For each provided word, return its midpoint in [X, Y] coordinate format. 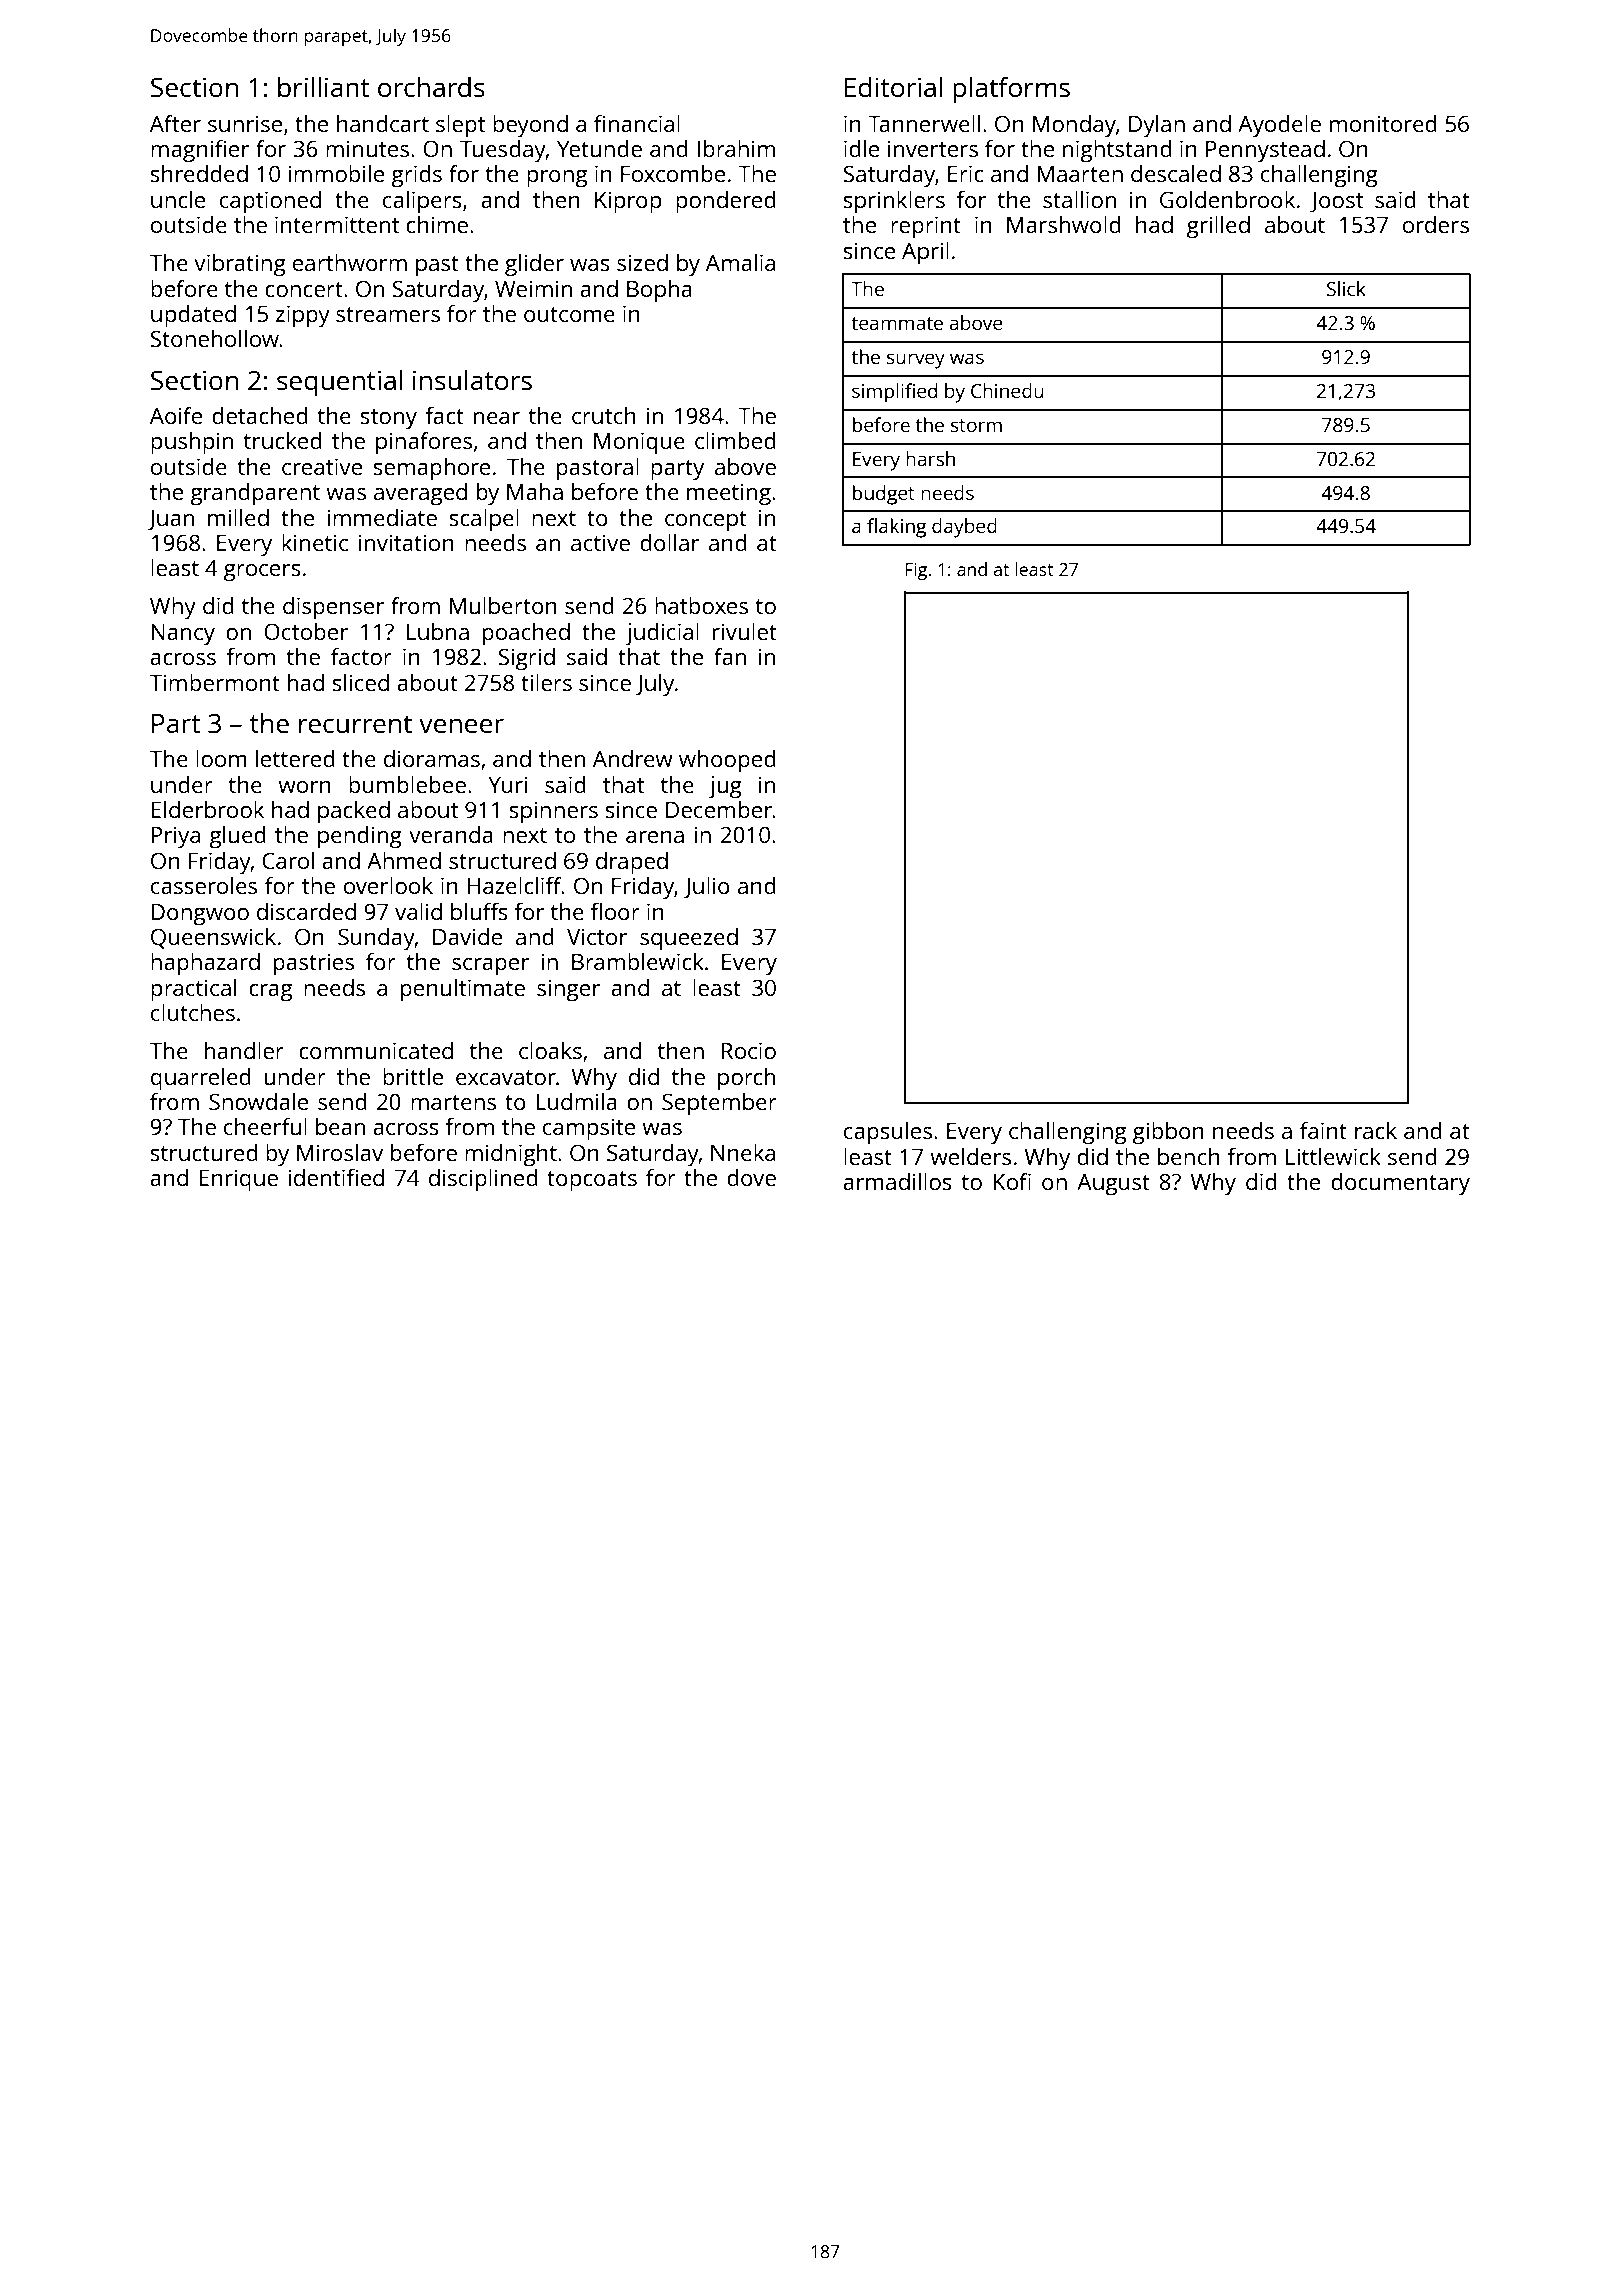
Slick [1346, 288]
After [175, 123]
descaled [1176, 173]
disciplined [483, 1180]
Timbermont [215, 682]
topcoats [592, 1181]
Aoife [176, 415]
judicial [662, 634]
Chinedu [1007, 390]
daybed [964, 528]
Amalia [740, 262]
